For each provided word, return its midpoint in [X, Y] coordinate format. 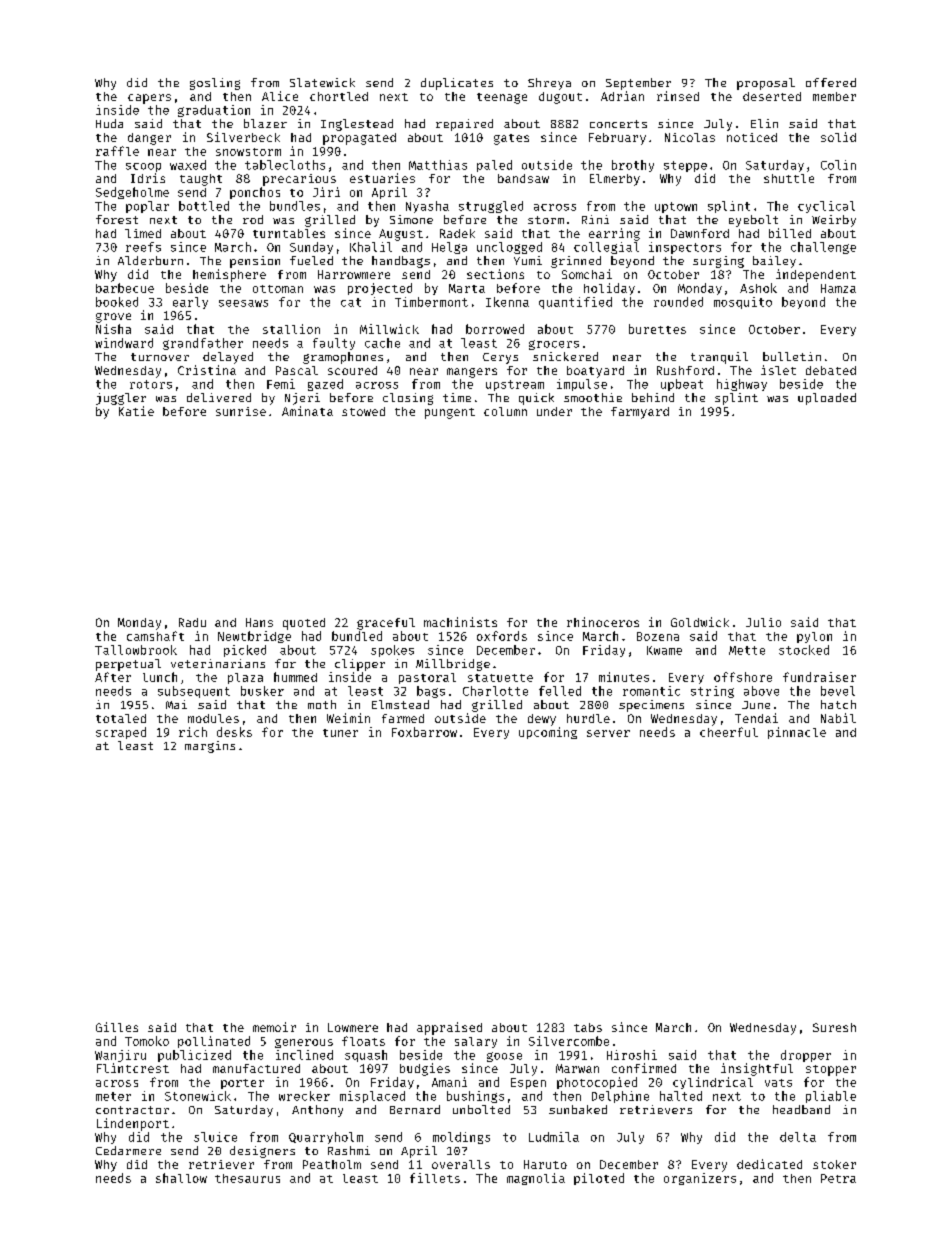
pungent [450, 413]
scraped [121, 733]
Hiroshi [632, 1055]
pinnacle [797, 733]
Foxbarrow [424, 732]
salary [476, 1042]
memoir [274, 1027]
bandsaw [523, 178]
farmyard [640, 413]
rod [253, 219]
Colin [838, 165]
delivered [219, 397]
